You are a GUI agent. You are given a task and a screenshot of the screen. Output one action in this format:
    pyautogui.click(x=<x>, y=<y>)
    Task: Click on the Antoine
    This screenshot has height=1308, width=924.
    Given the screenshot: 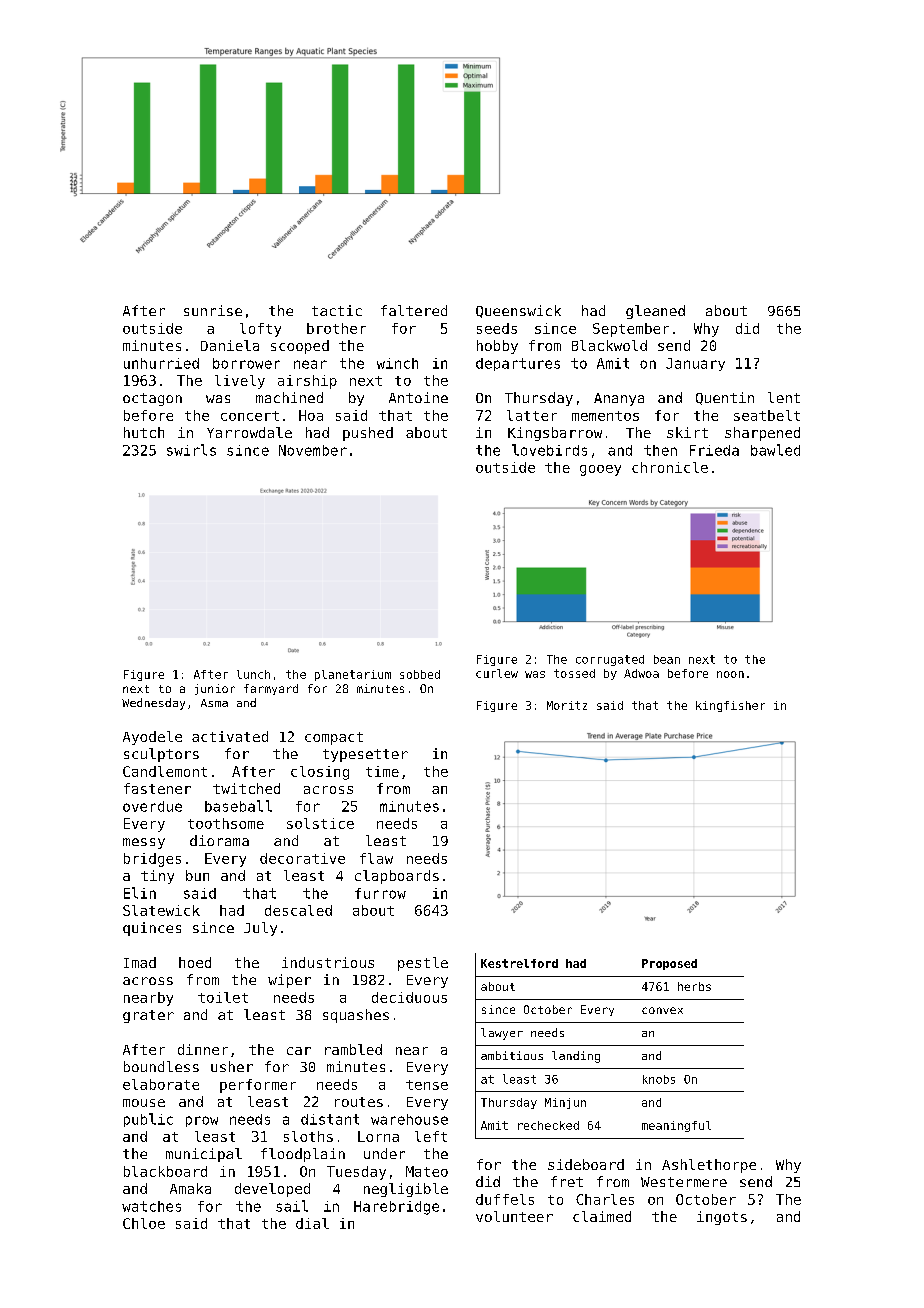 What is the action you would take?
    pyautogui.click(x=418, y=397)
